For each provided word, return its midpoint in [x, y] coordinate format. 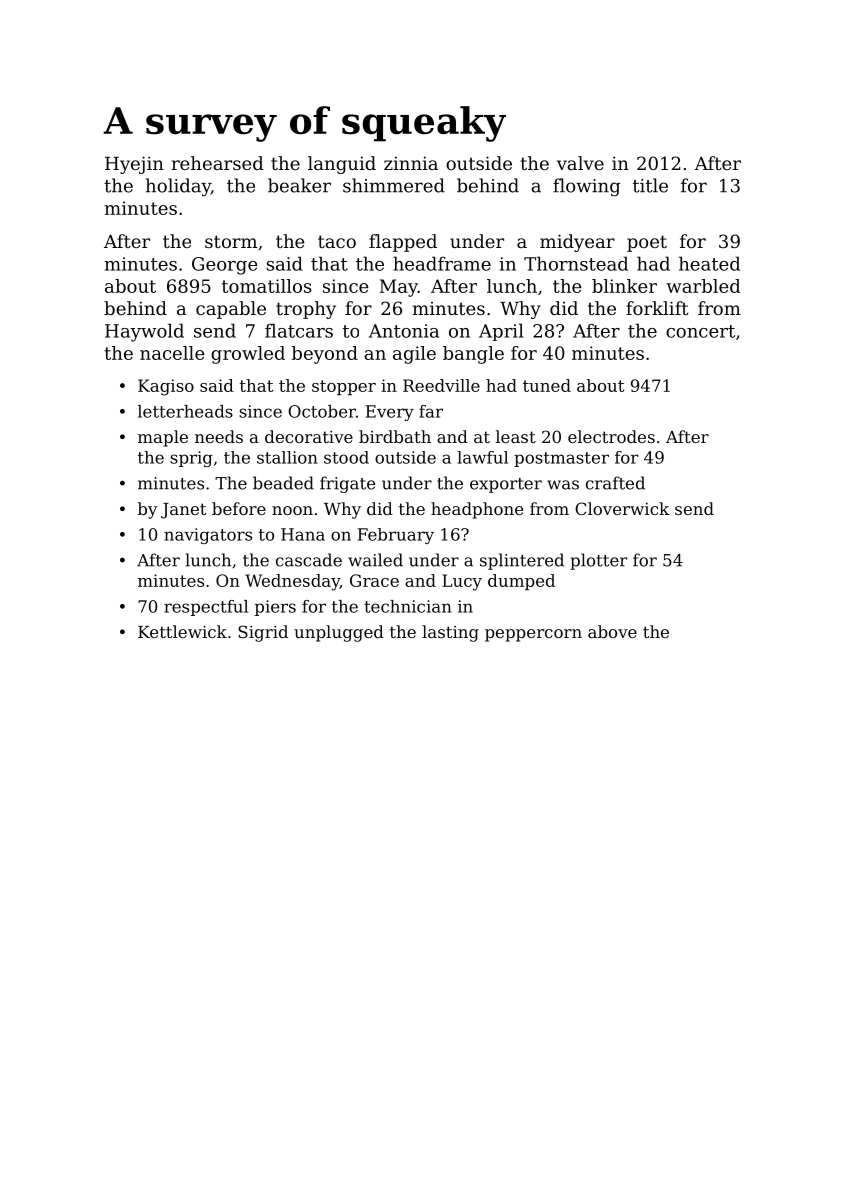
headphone [477, 510]
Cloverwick [622, 508]
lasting [450, 633]
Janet [183, 511]
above [612, 631]
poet [647, 243]
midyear [577, 243]
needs [219, 436]
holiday [178, 187]
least [516, 436]
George [224, 266]
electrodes [611, 436]
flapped [403, 243]
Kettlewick [182, 631]
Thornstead [576, 263]
